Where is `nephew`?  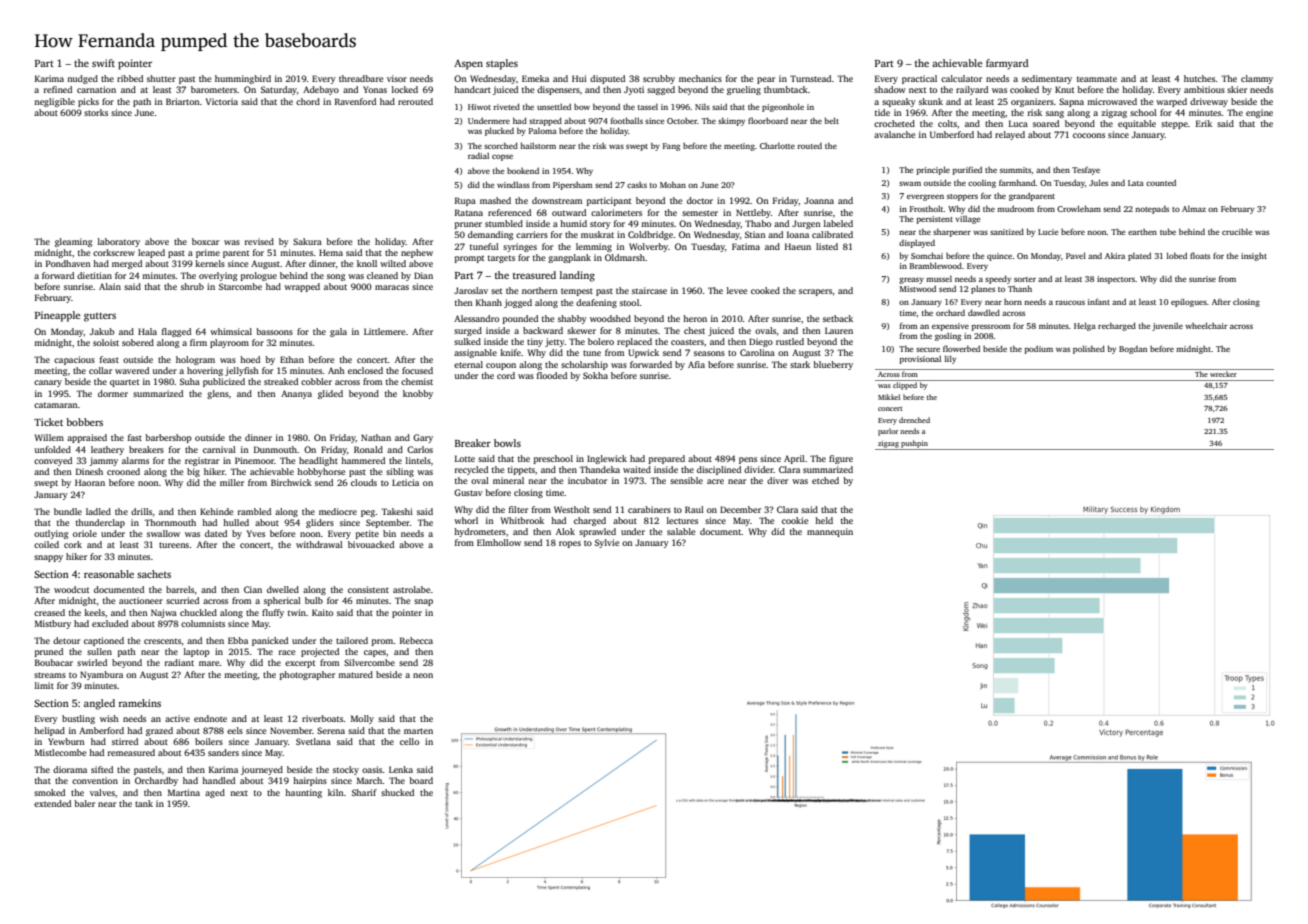 nephew is located at coordinates (417, 253).
